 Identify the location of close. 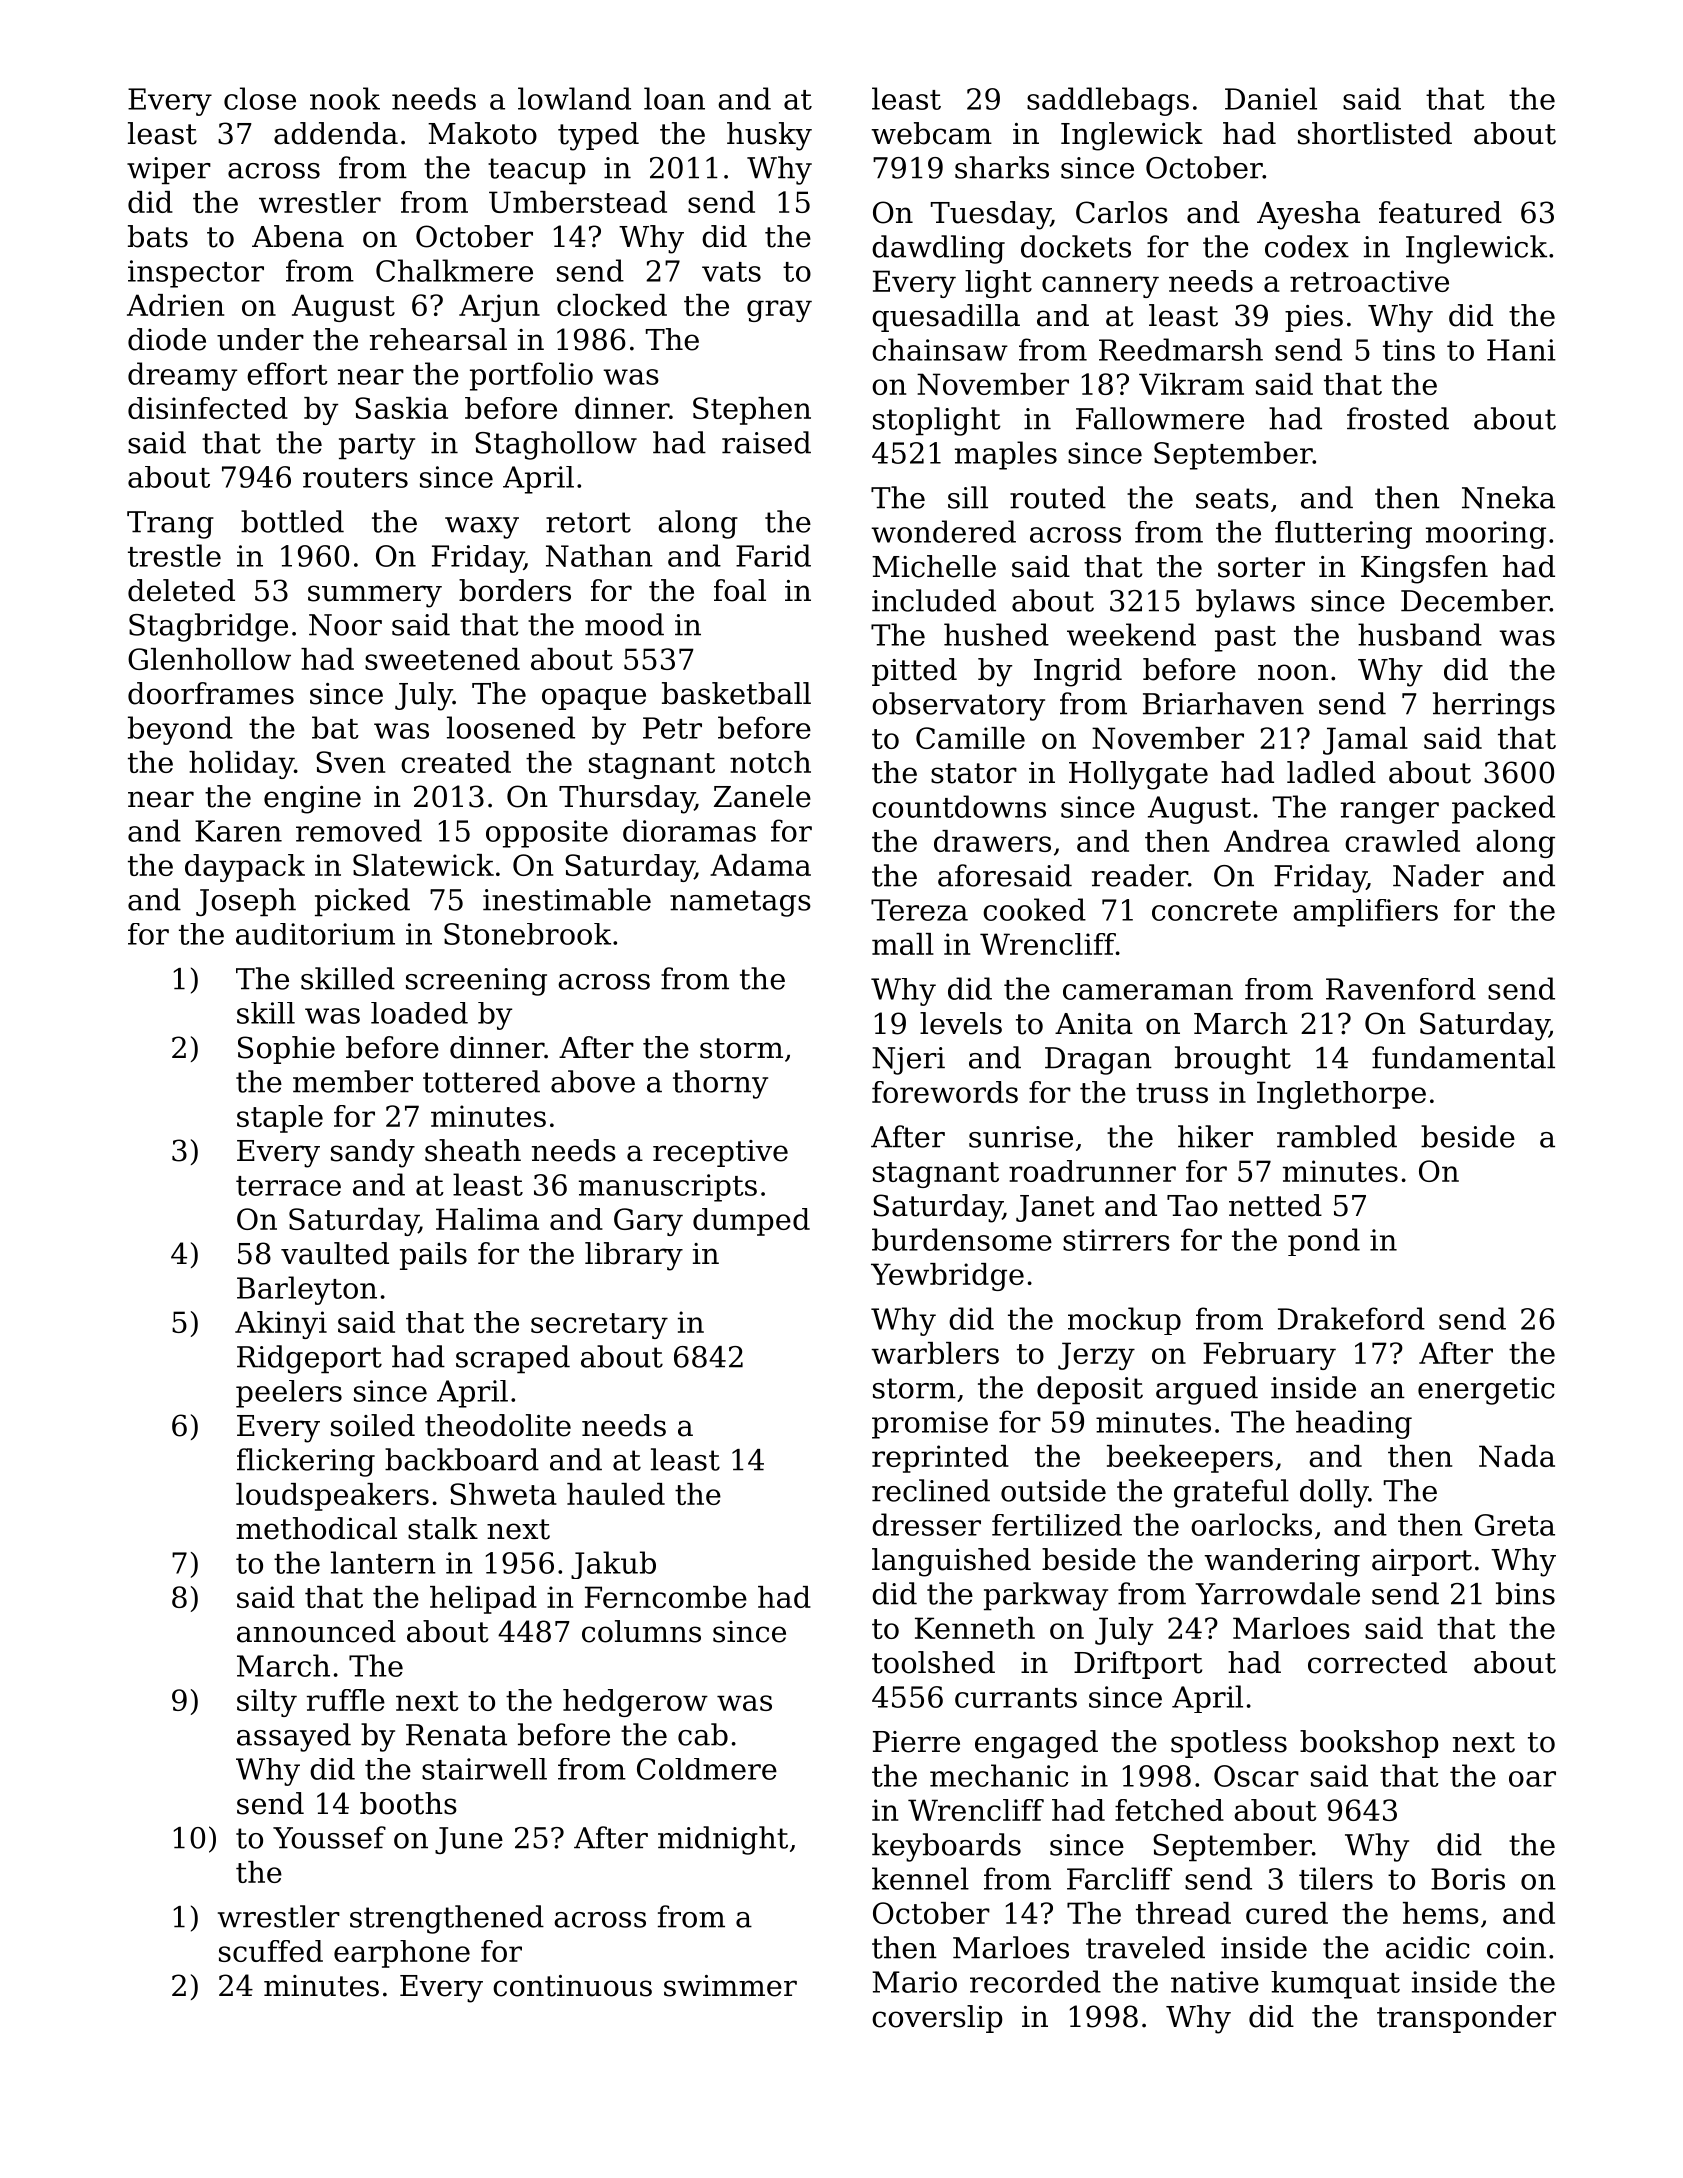
(260, 98).
